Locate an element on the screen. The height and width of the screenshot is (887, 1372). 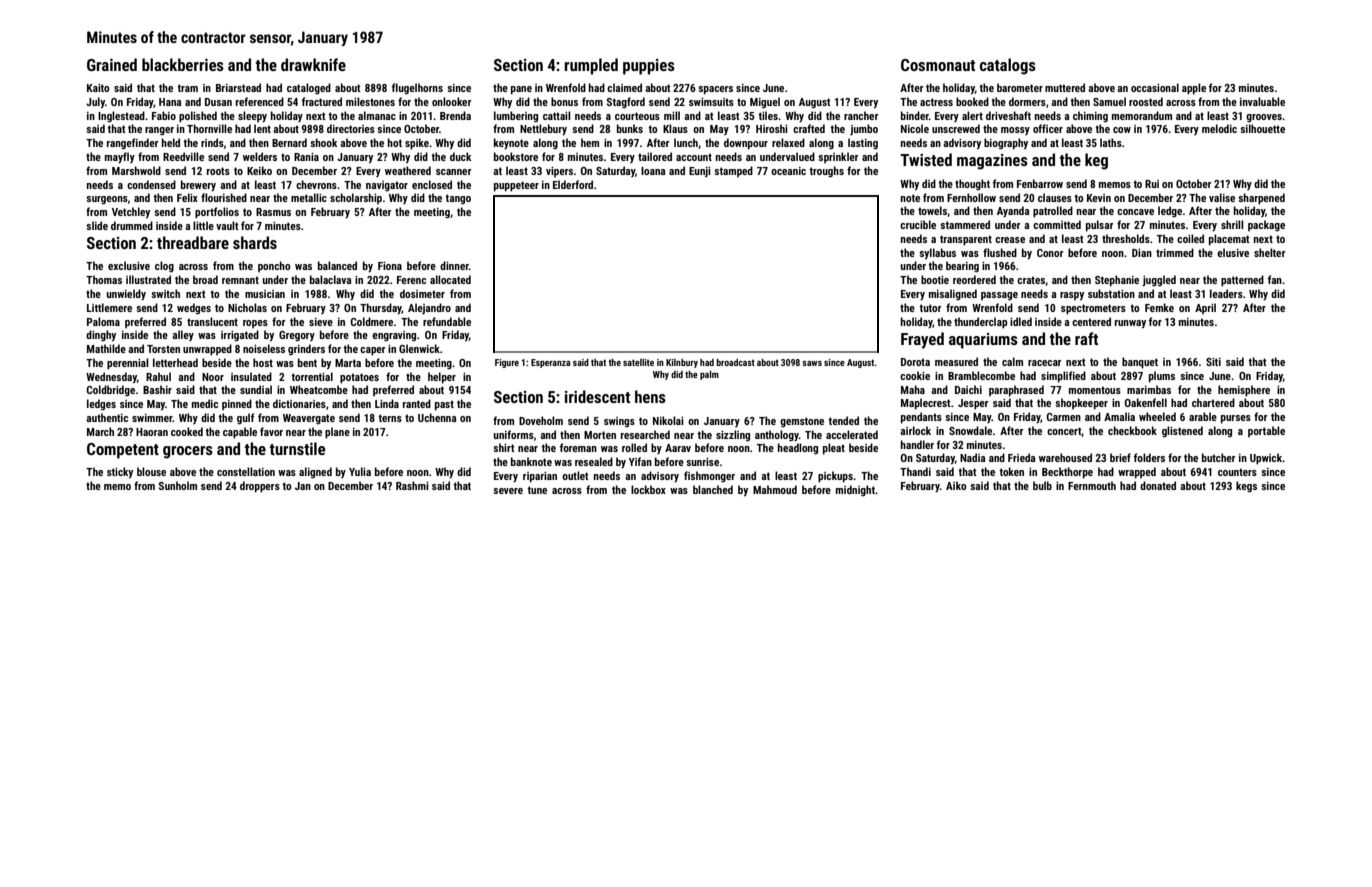
Siti is located at coordinates (1213, 362).
